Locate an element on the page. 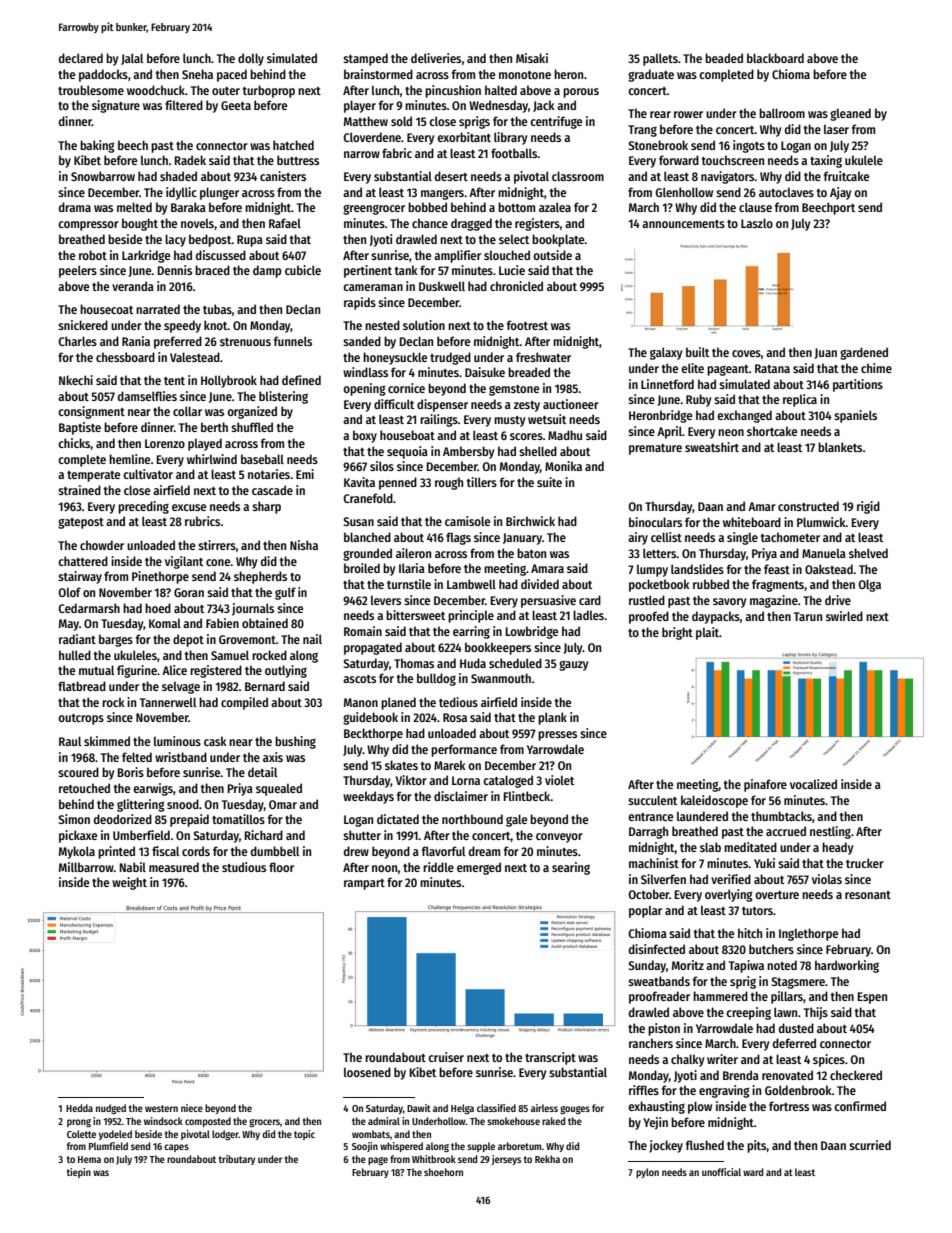 The image size is (952, 1233). declared is located at coordinates (81, 58).
